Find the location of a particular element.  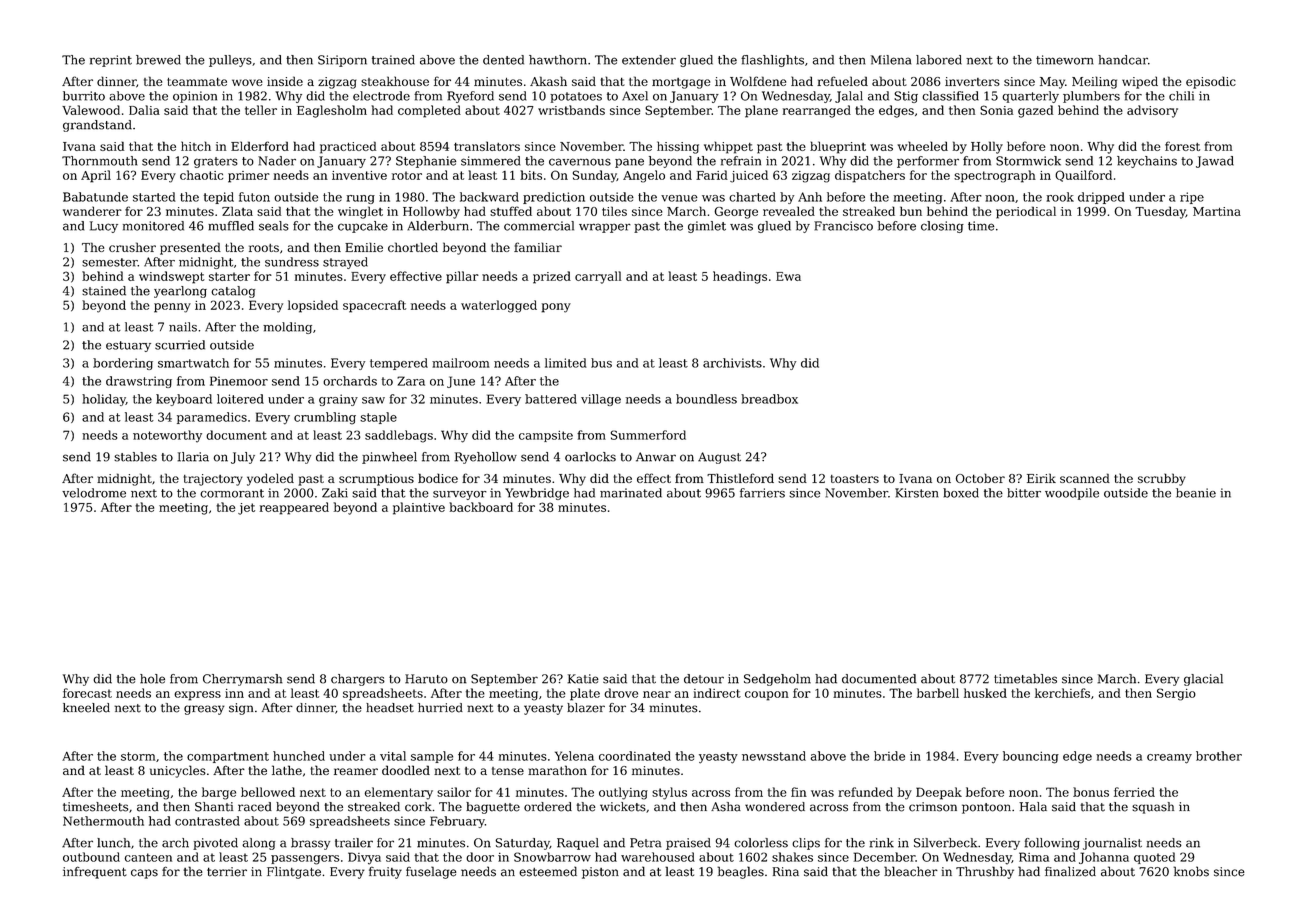

kneeled is located at coordinates (86, 708).
